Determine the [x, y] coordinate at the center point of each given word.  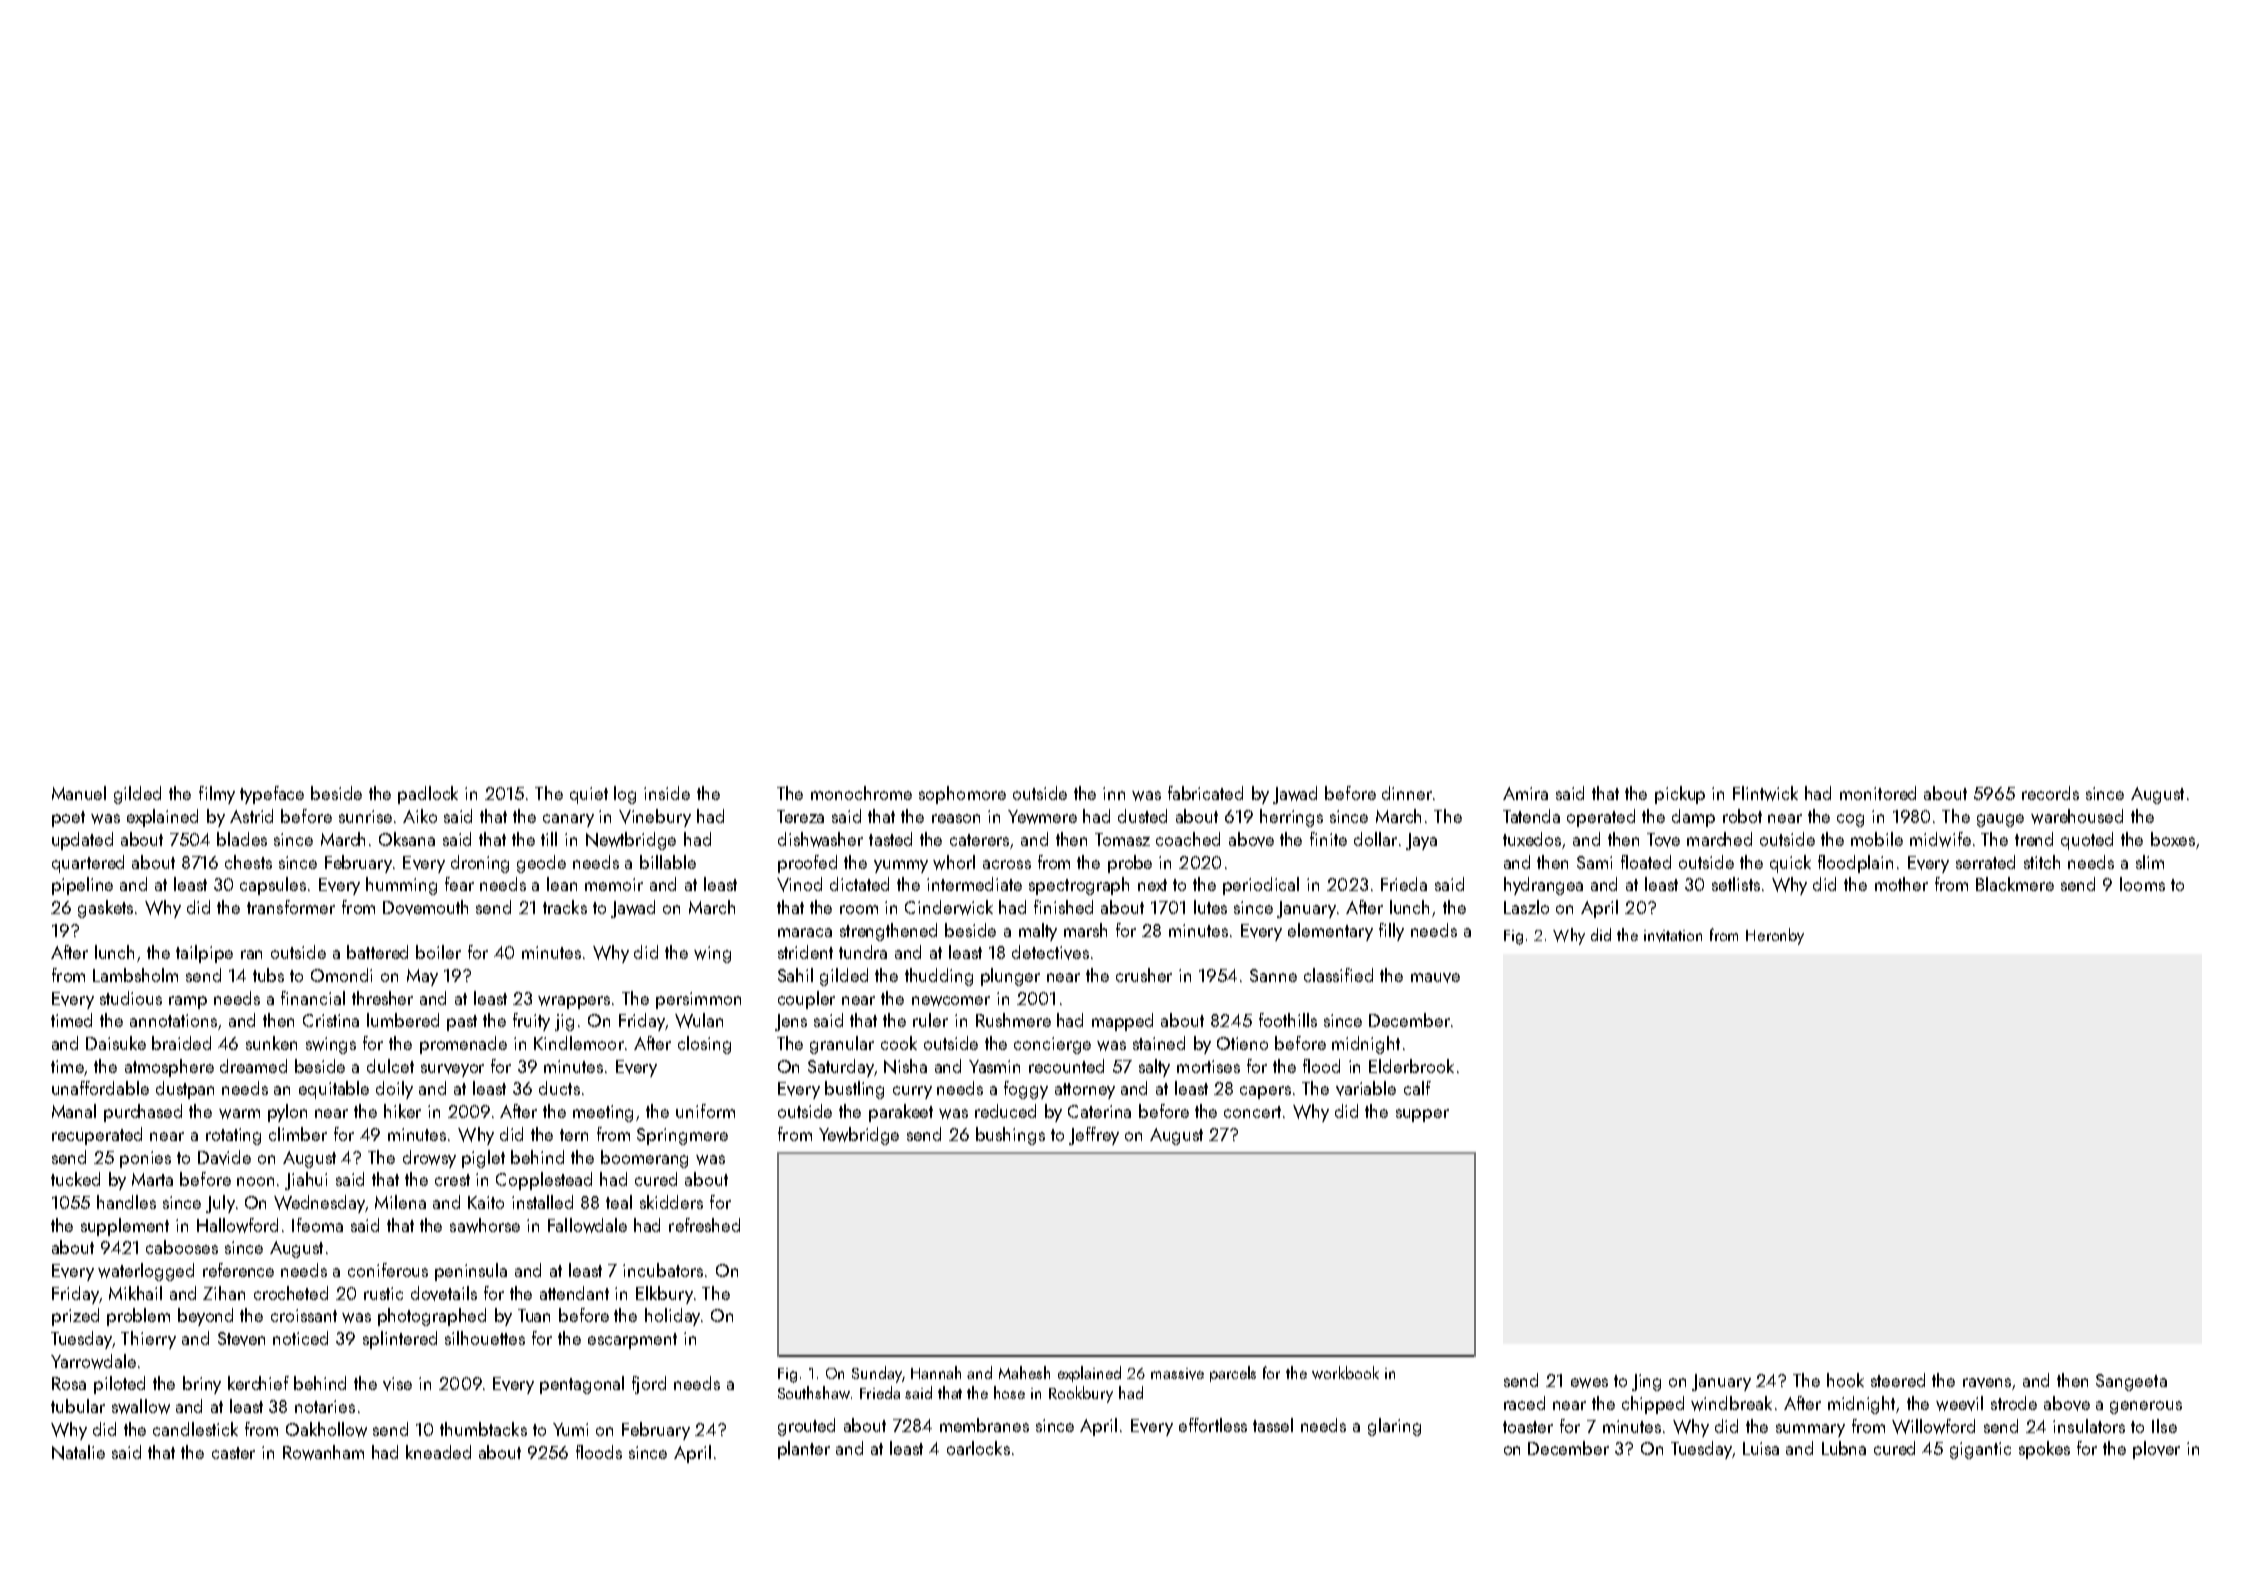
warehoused [2077, 816]
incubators [663, 1270]
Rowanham [323, 1452]
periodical [1261, 886]
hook [1845, 1380]
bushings [1010, 1136]
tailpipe [204, 954]
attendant [574, 1293]
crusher [1144, 975]
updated [82, 841]
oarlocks [978, 1448]
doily [394, 1090]
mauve [1435, 978]
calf [1417, 1088]
